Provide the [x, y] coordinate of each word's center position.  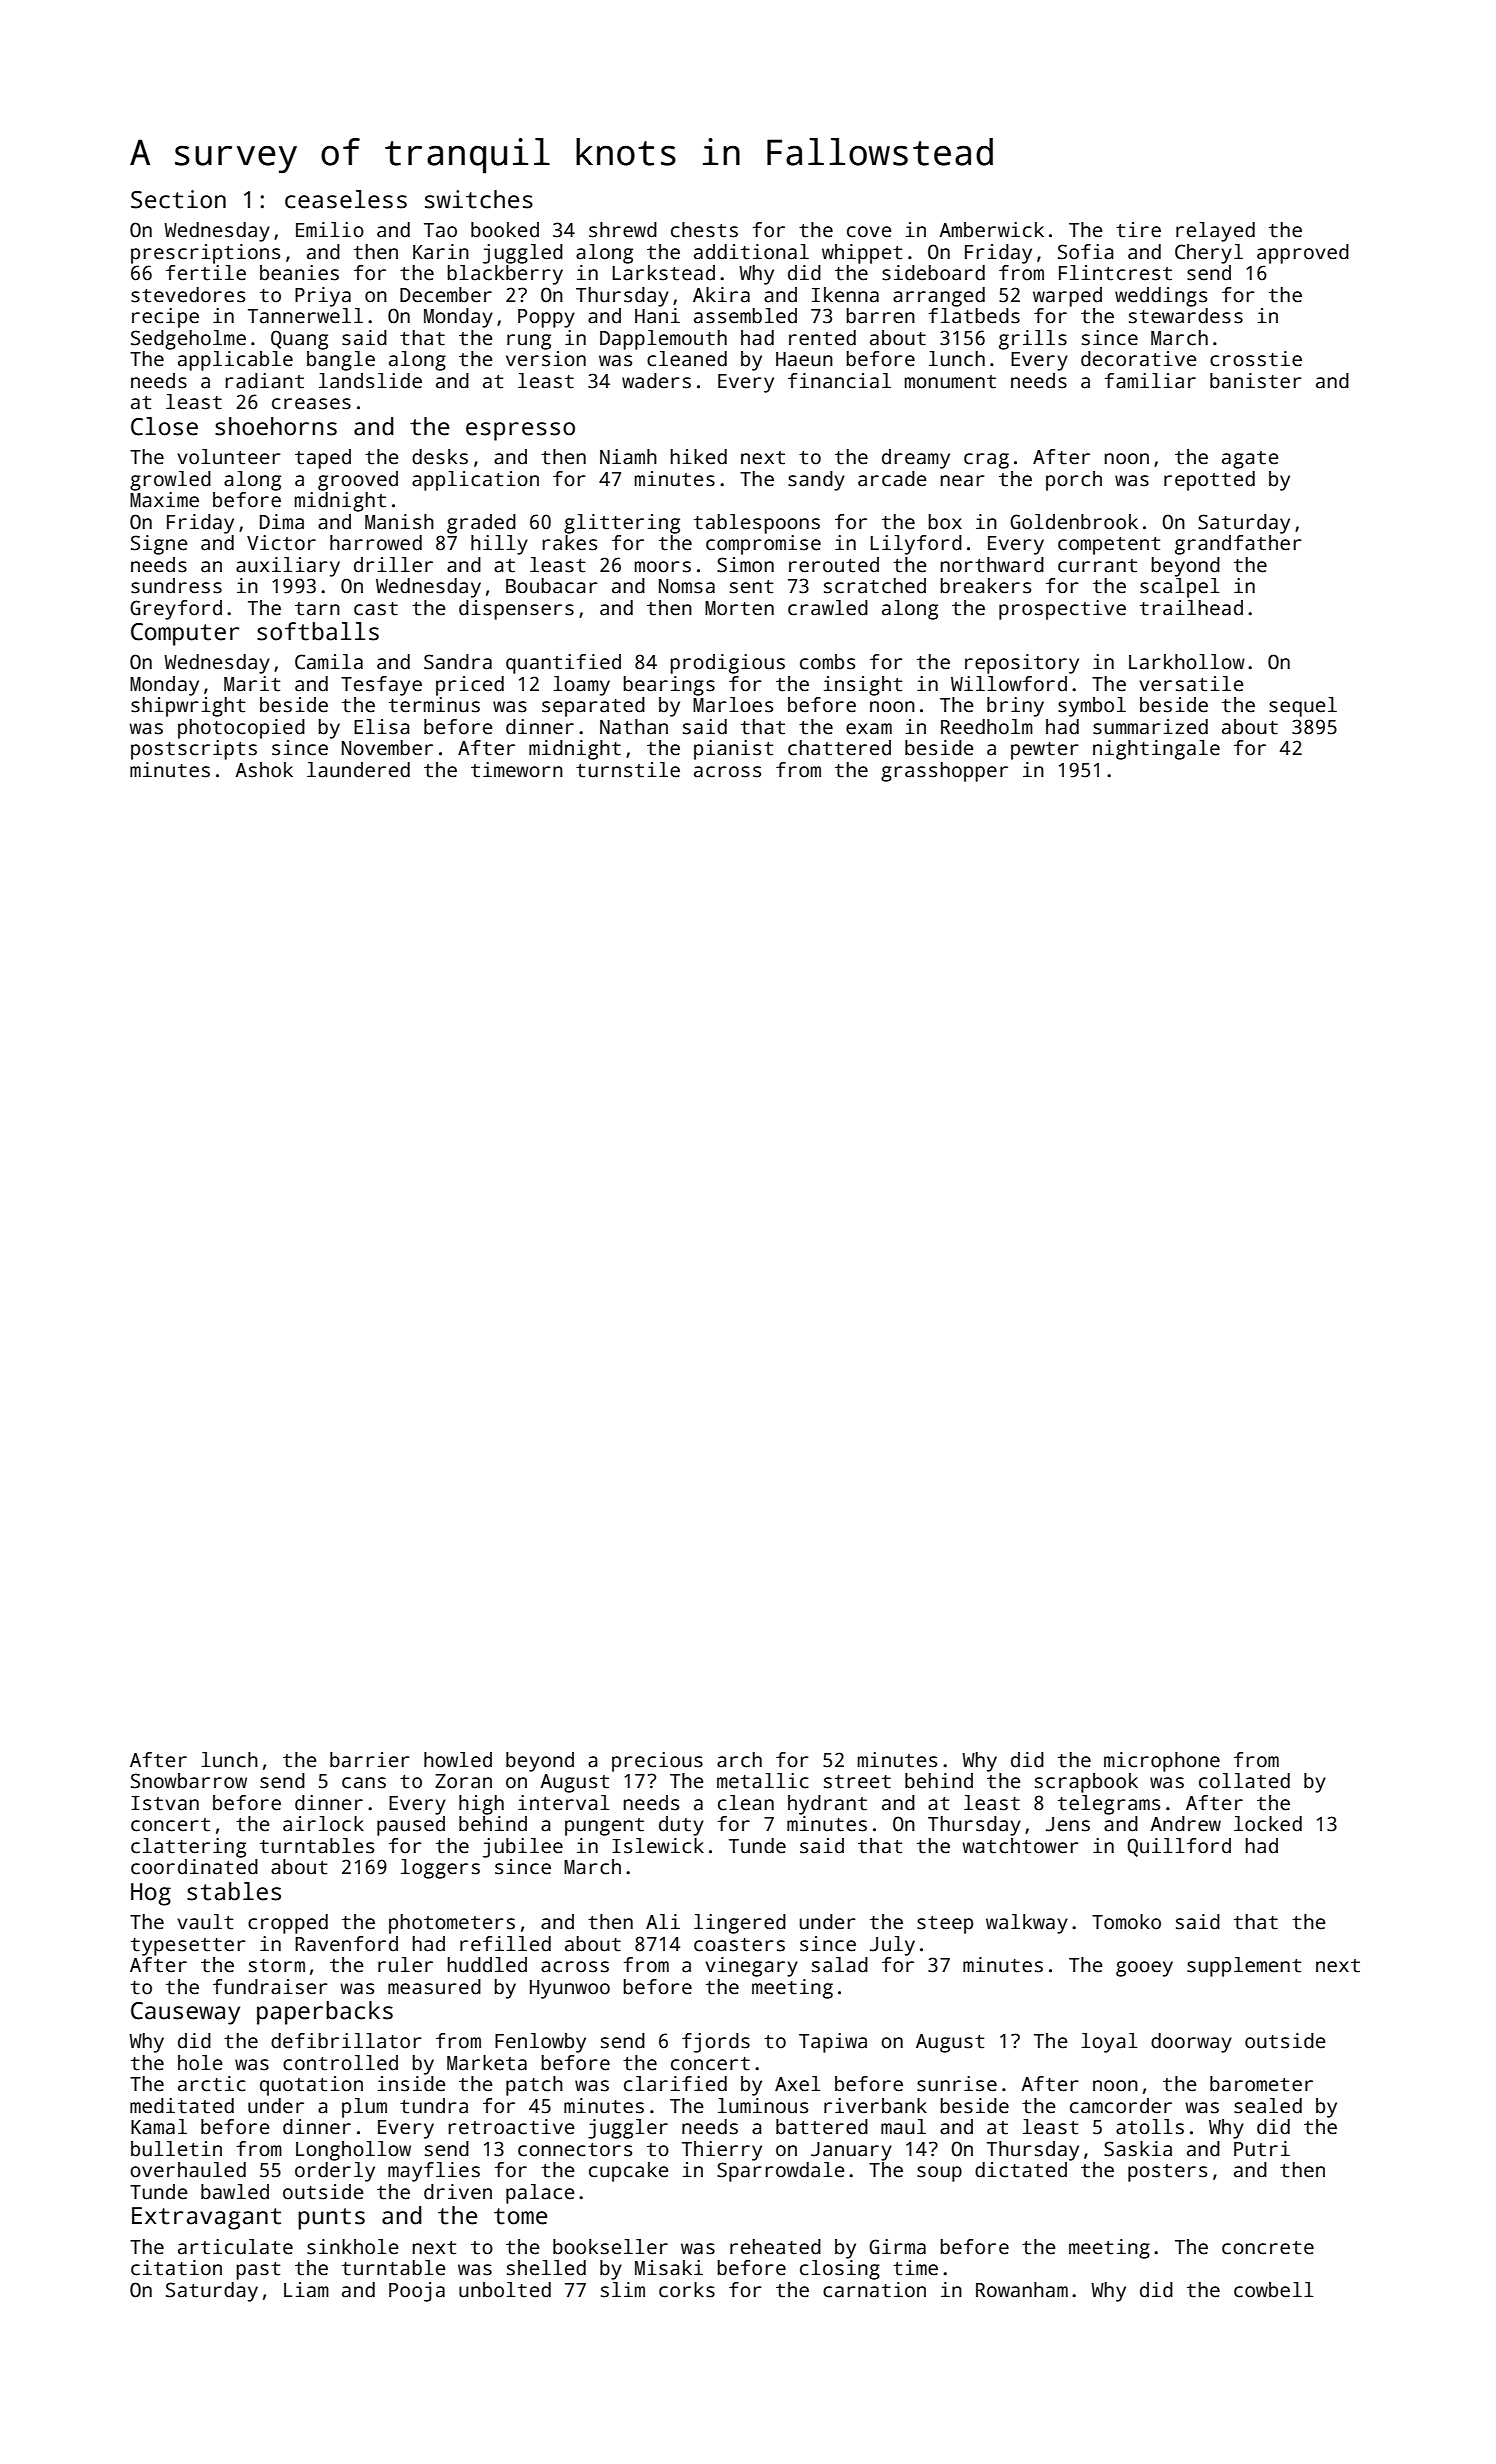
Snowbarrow [189, 1781]
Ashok [264, 770]
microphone [1162, 1762]
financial [839, 381]
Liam [306, 2290]
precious [657, 1762]
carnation [874, 2290]
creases [311, 404]
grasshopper [944, 772]
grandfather [1238, 545]
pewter [1045, 751]
